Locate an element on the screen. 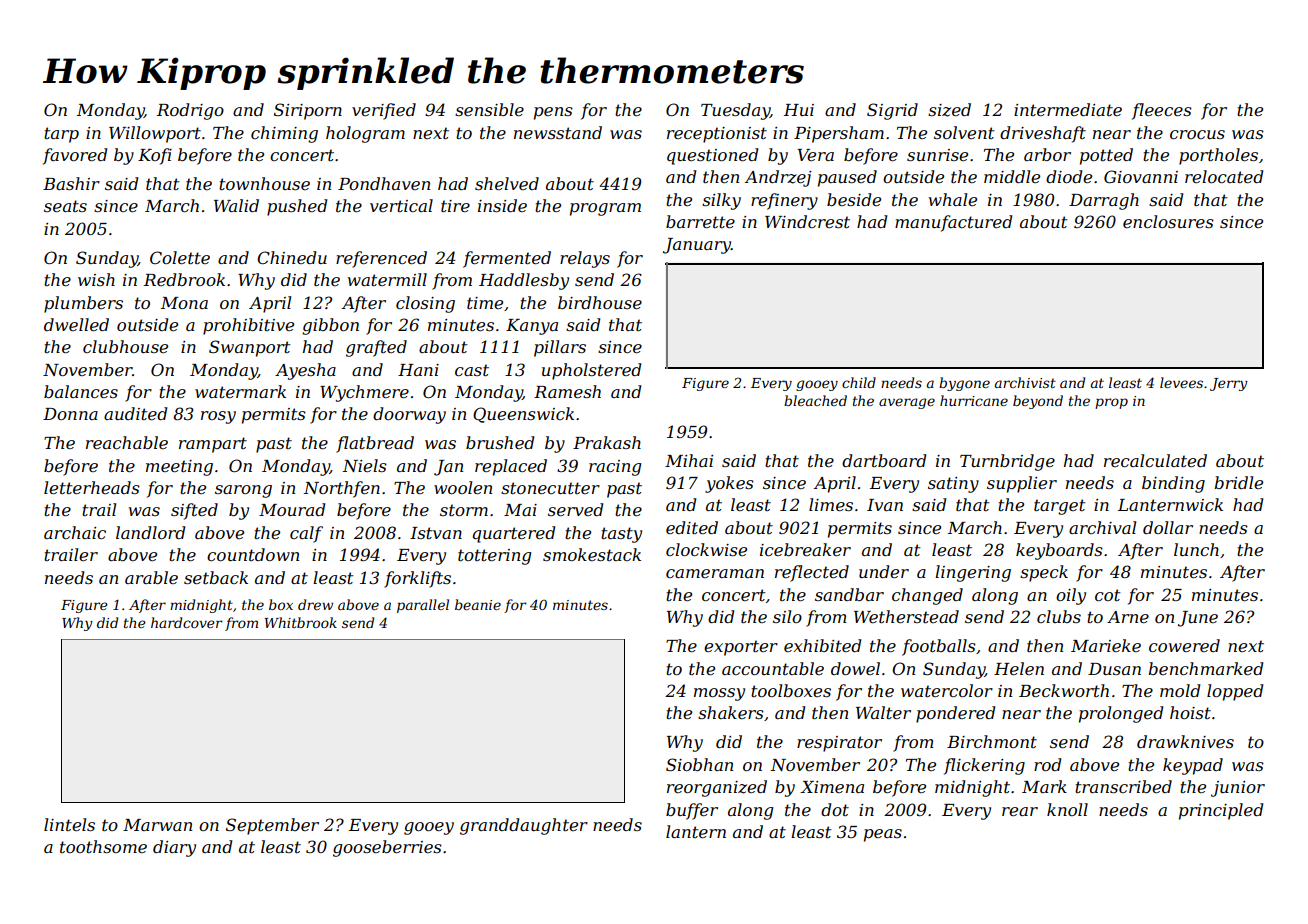  barrette is located at coordinates (700, 221).
